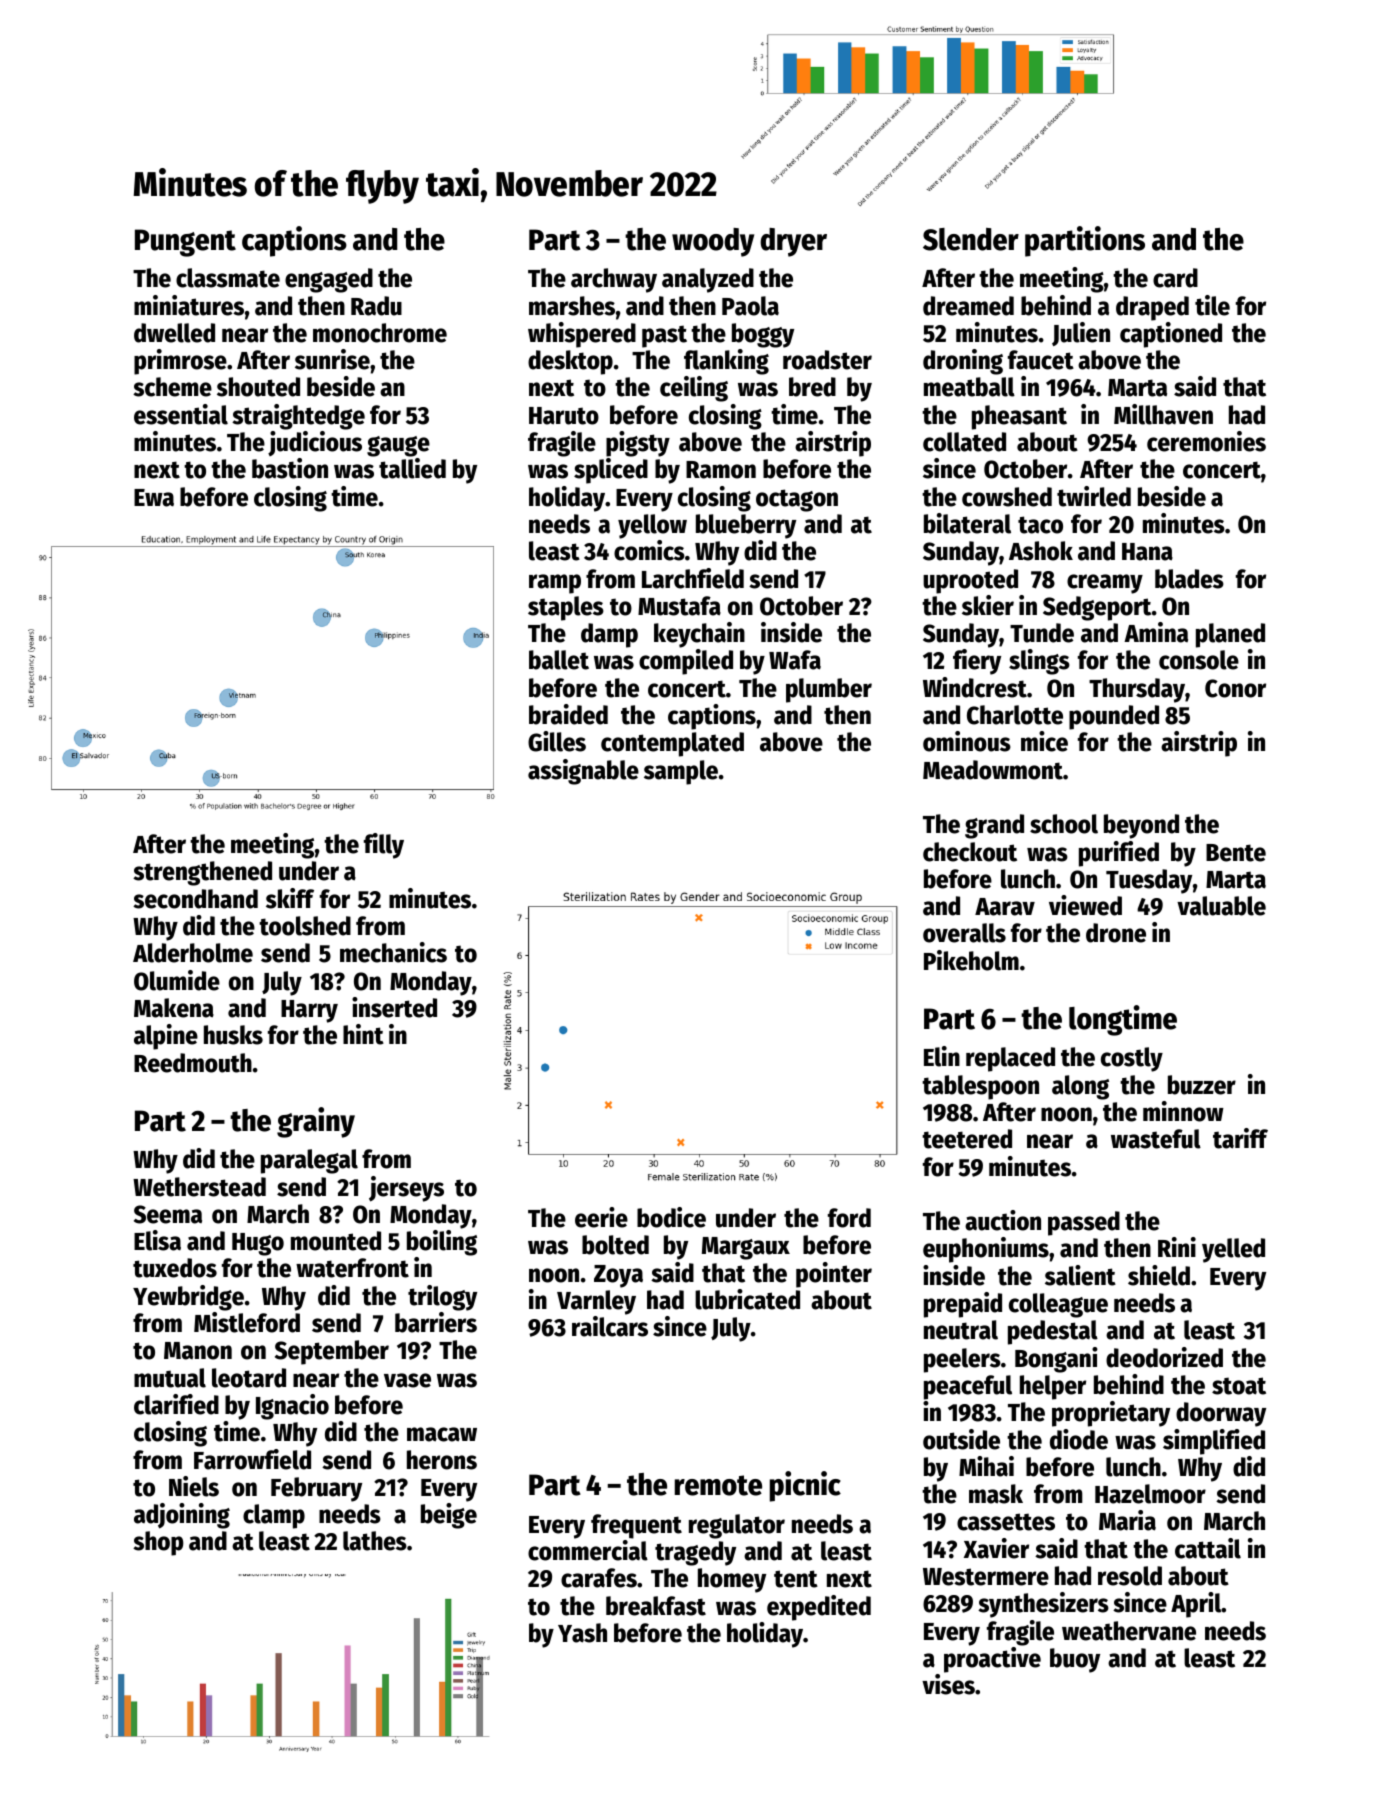 The image size is (1400, 1812). What do you see at coordinates (274, 1516) in the page?
I see `clamp` at bounding box center [274, 1516].
